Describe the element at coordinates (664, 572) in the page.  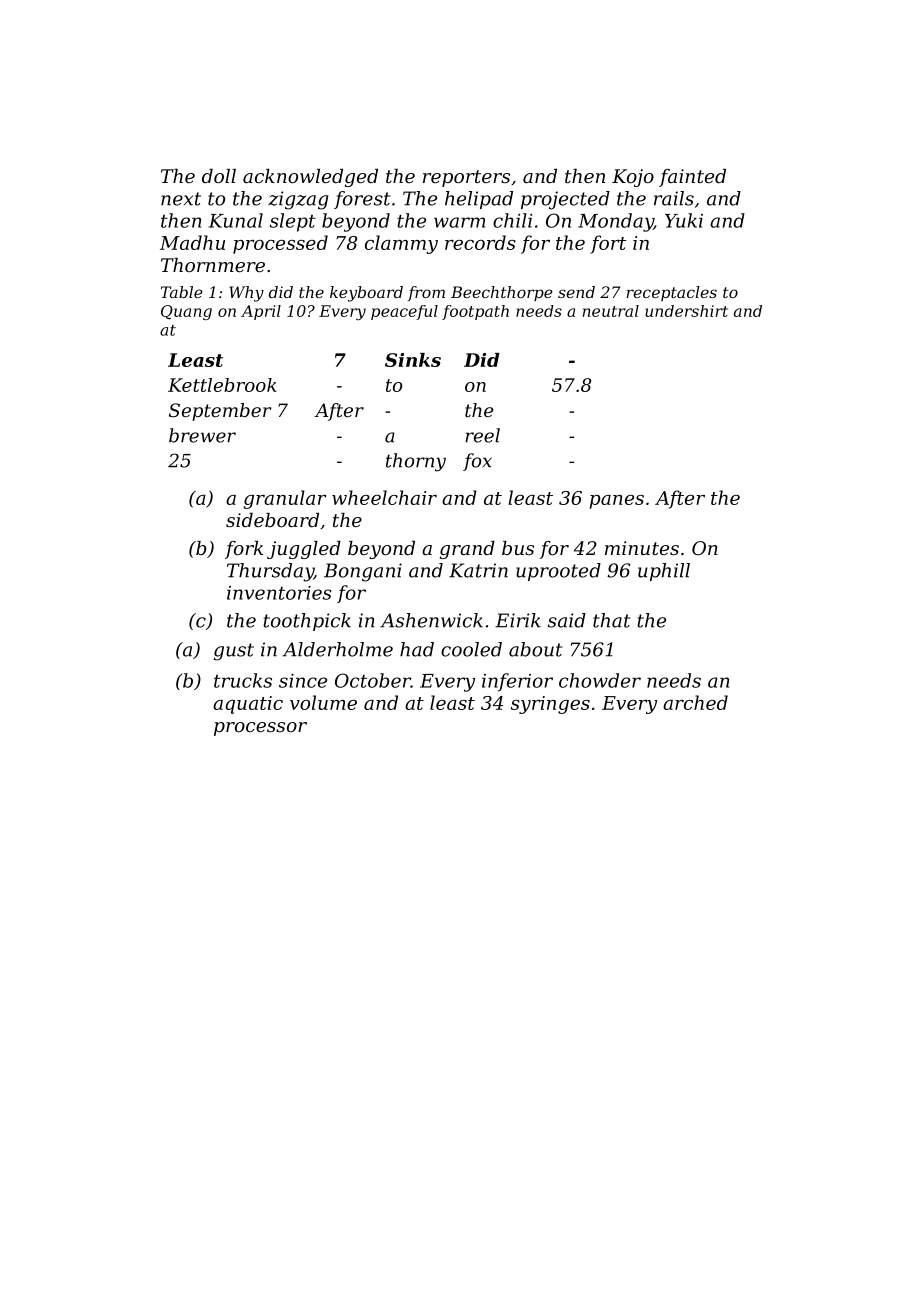
I see `uphill` at that location.
